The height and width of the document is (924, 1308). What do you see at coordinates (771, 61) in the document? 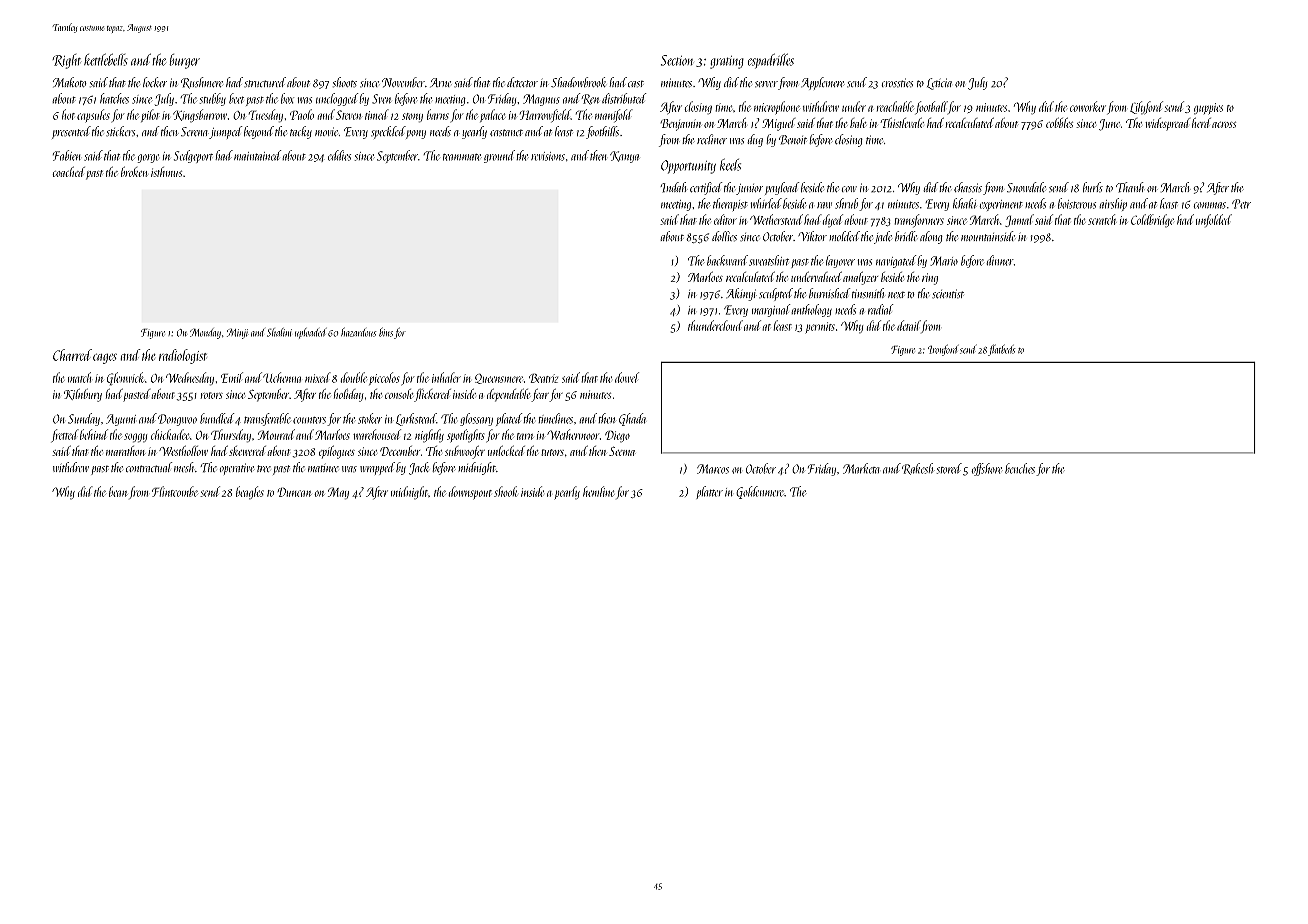
I see `espadrilles` at bounding box center [771, 61].
